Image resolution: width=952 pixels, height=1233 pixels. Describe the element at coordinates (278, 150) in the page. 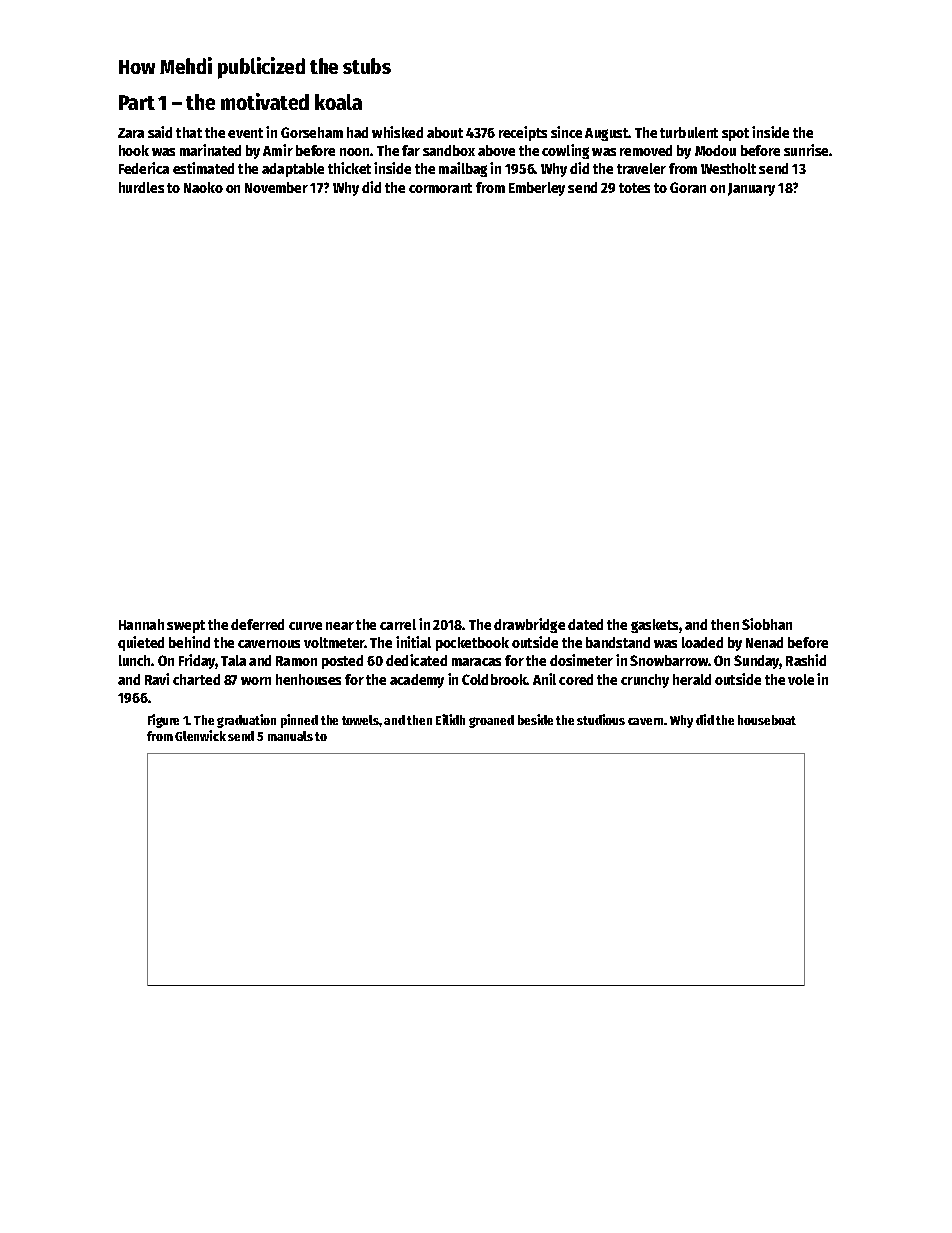

I see `Amir` at that location.
